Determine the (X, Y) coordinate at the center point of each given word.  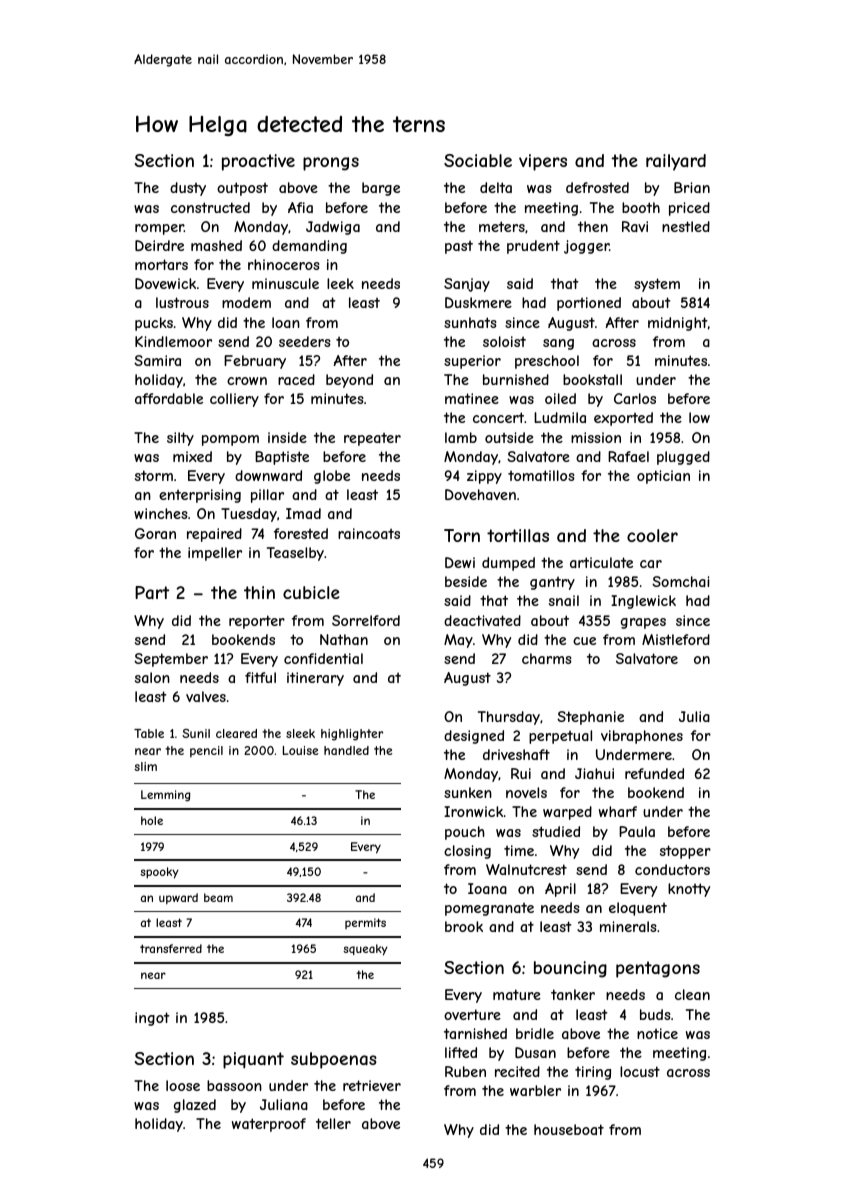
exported (623, 419)
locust (640, 1071)
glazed (195, 1106)
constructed (210, 207)
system (657, 285)
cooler (652, 535)
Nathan (344, 639)
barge (381, 189)
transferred (171, 948)
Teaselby (295, 554)
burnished (516, 379)
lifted (461, 1052)
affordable (169, 398)
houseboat (569, 1129)
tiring (593, 1073)
